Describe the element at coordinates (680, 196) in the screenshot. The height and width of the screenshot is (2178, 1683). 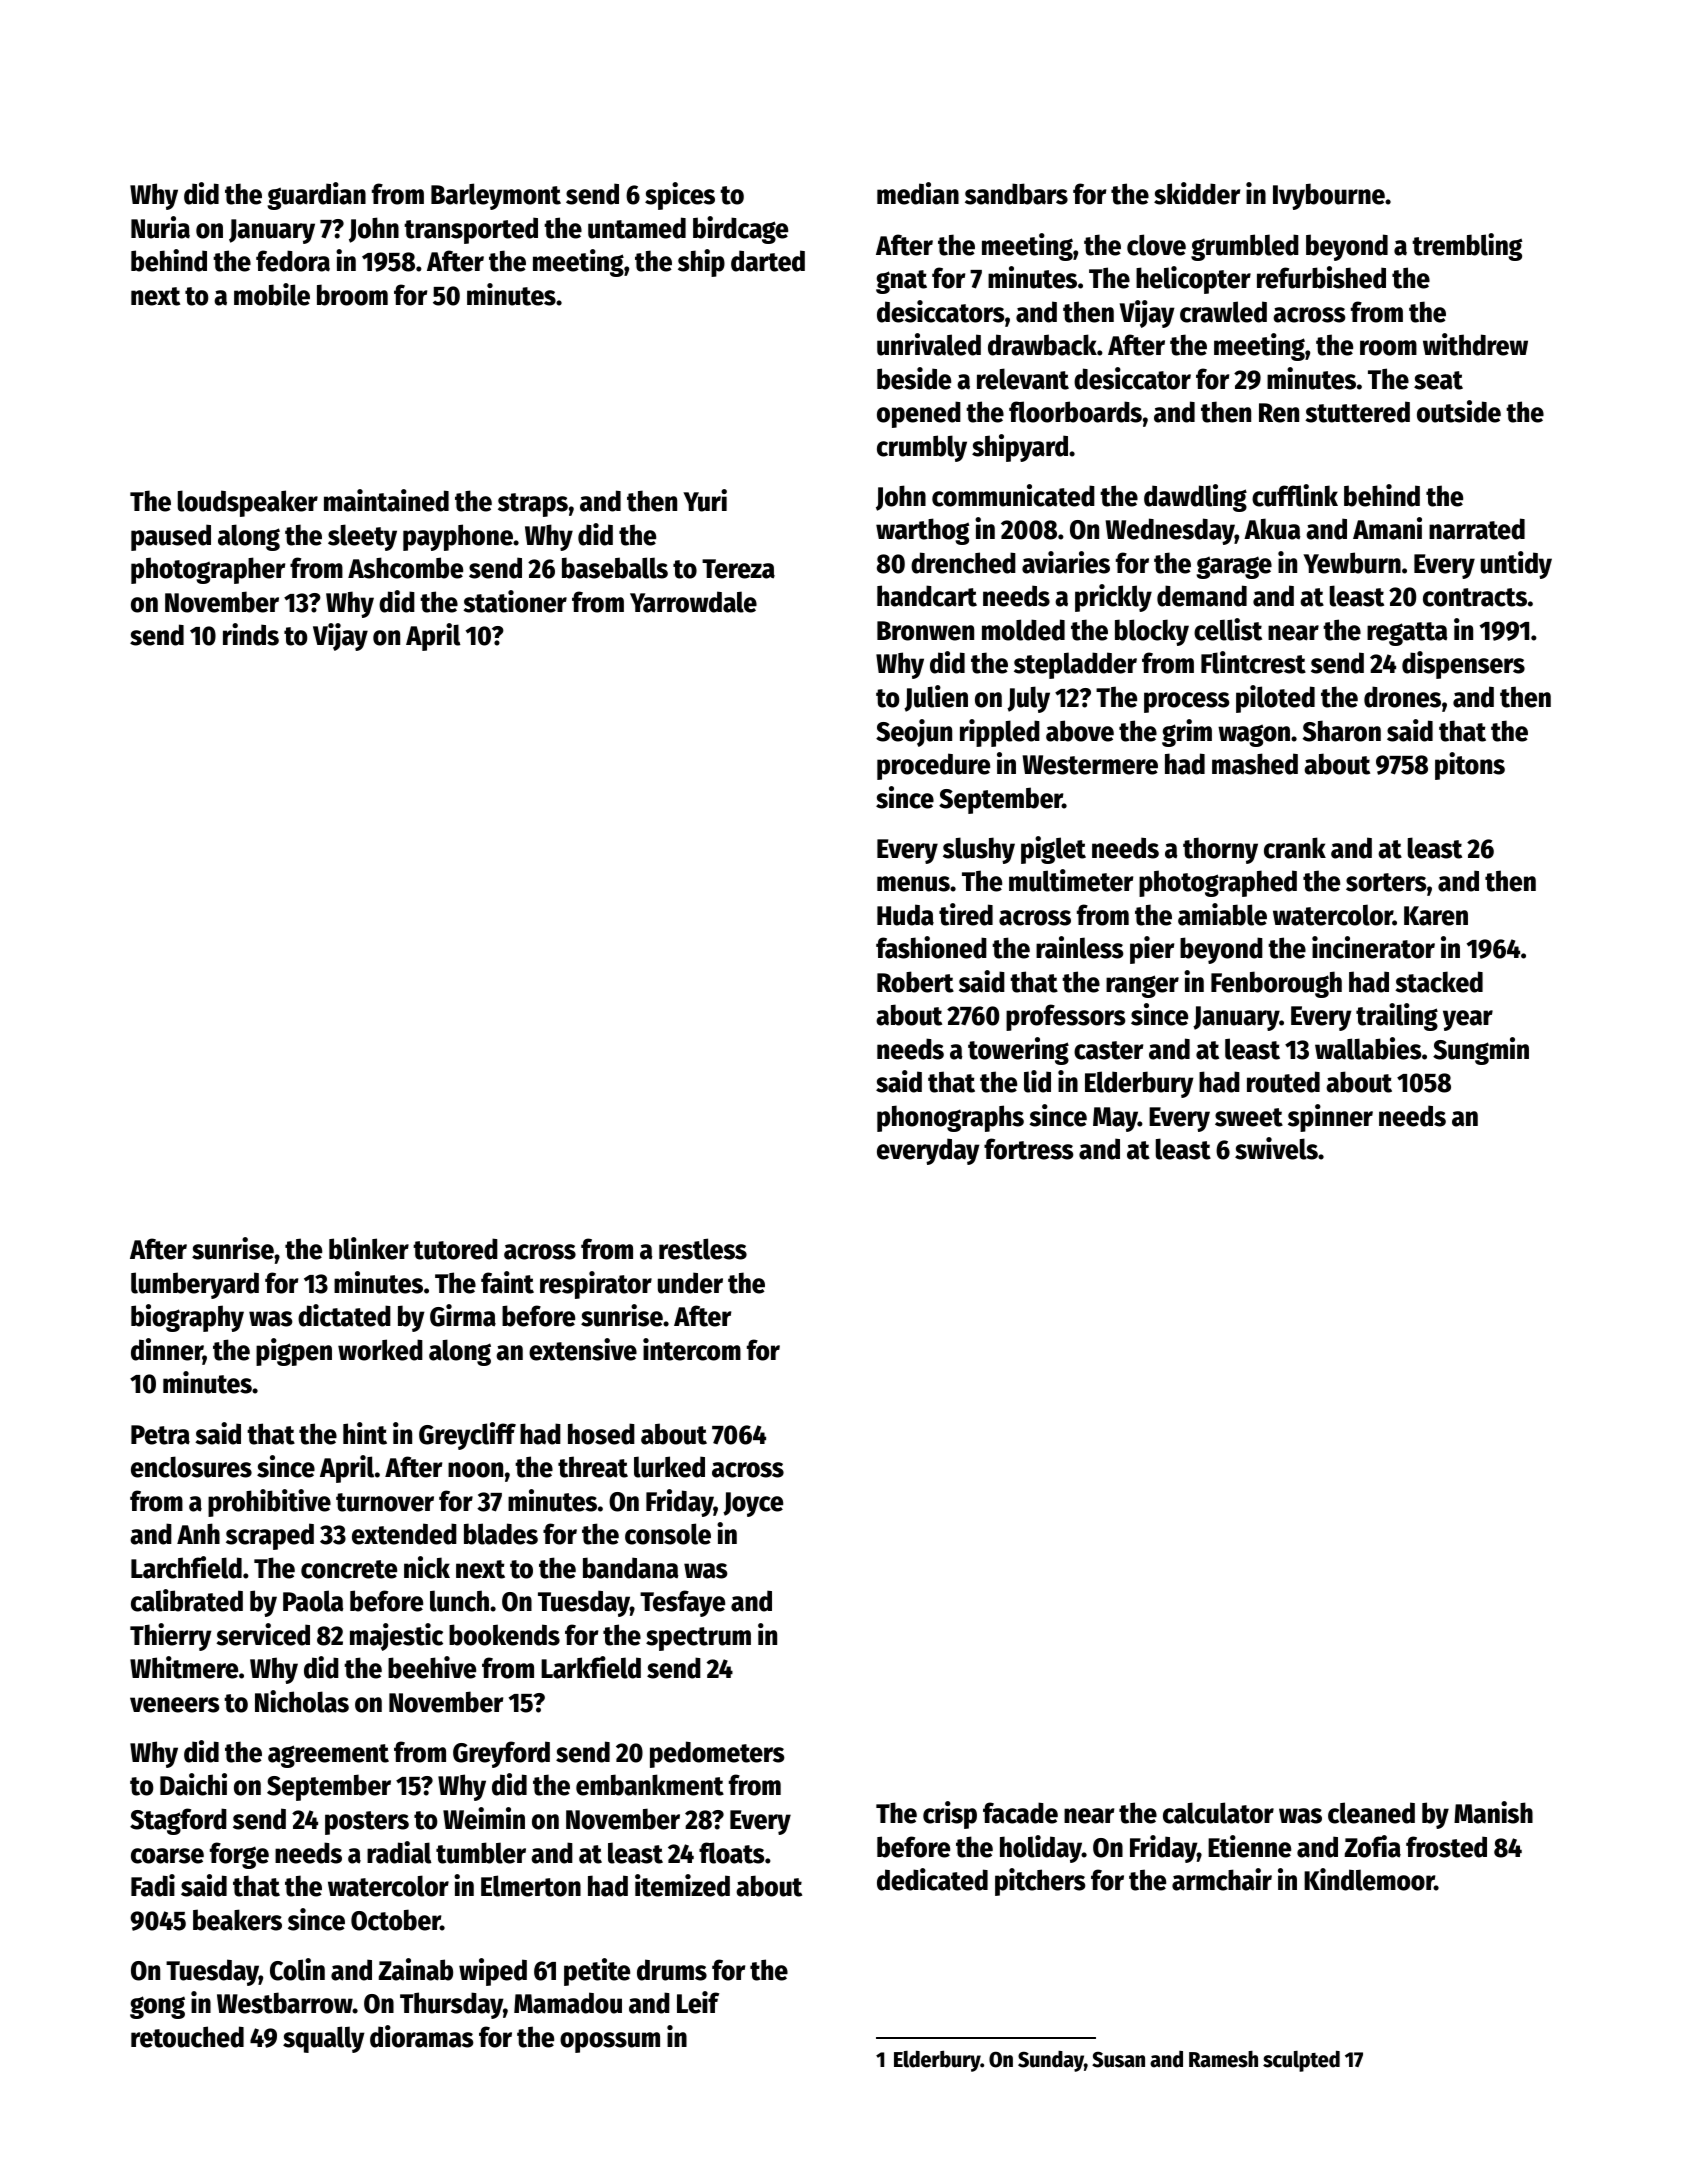
I see `spices` at that location.
